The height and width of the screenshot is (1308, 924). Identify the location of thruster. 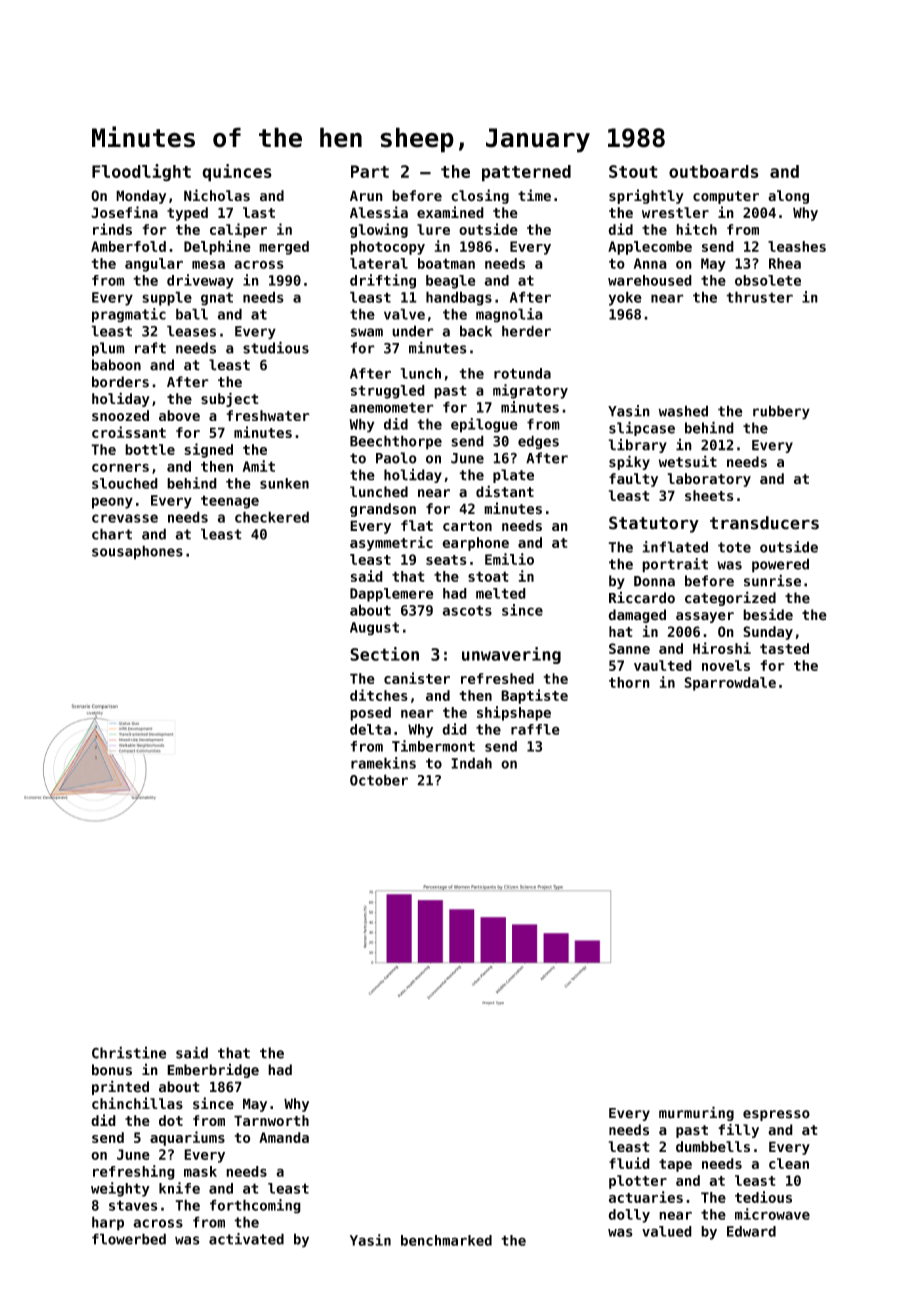
(759, 297).
